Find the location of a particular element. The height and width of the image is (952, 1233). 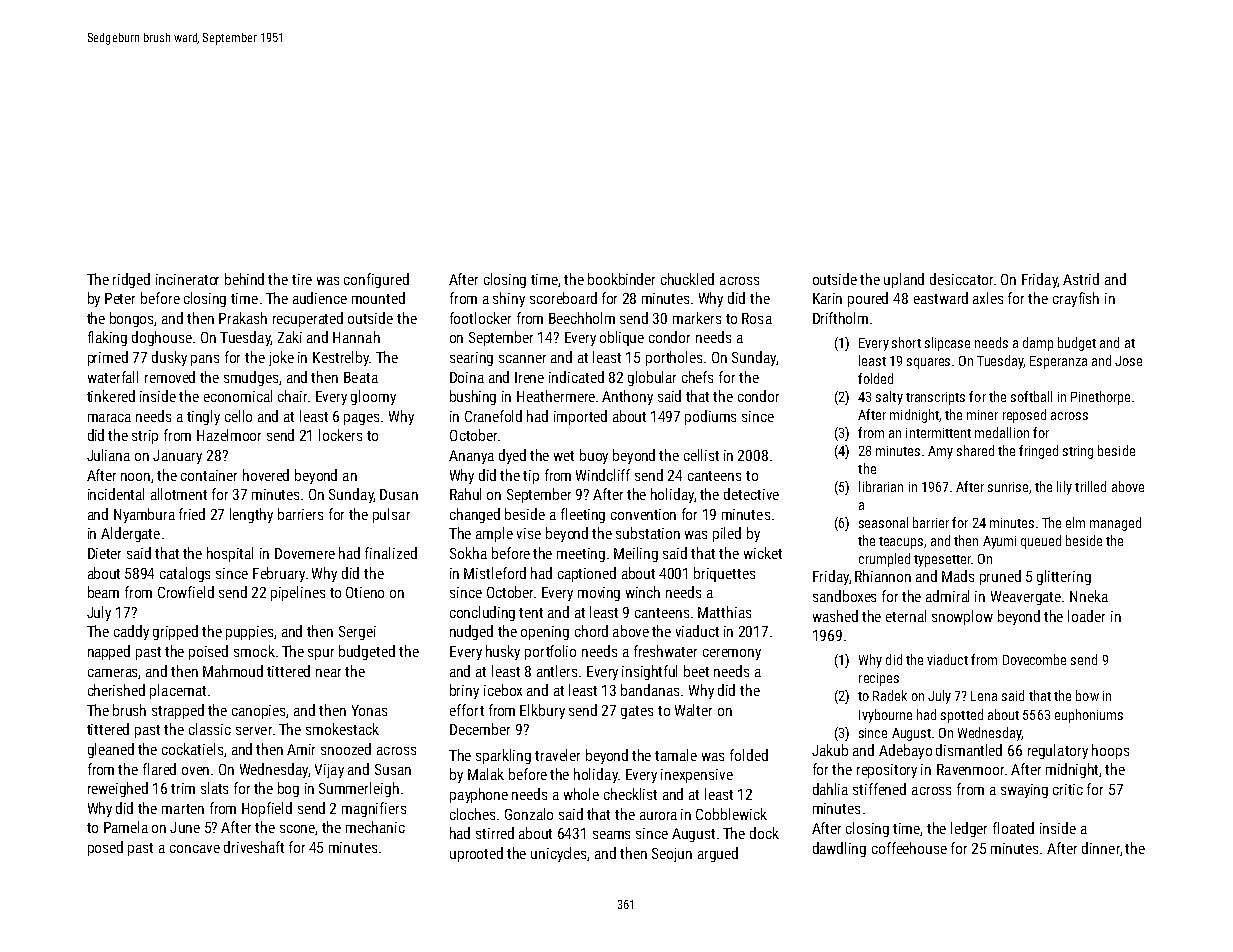

tire is located at coordinates (302, 279).
